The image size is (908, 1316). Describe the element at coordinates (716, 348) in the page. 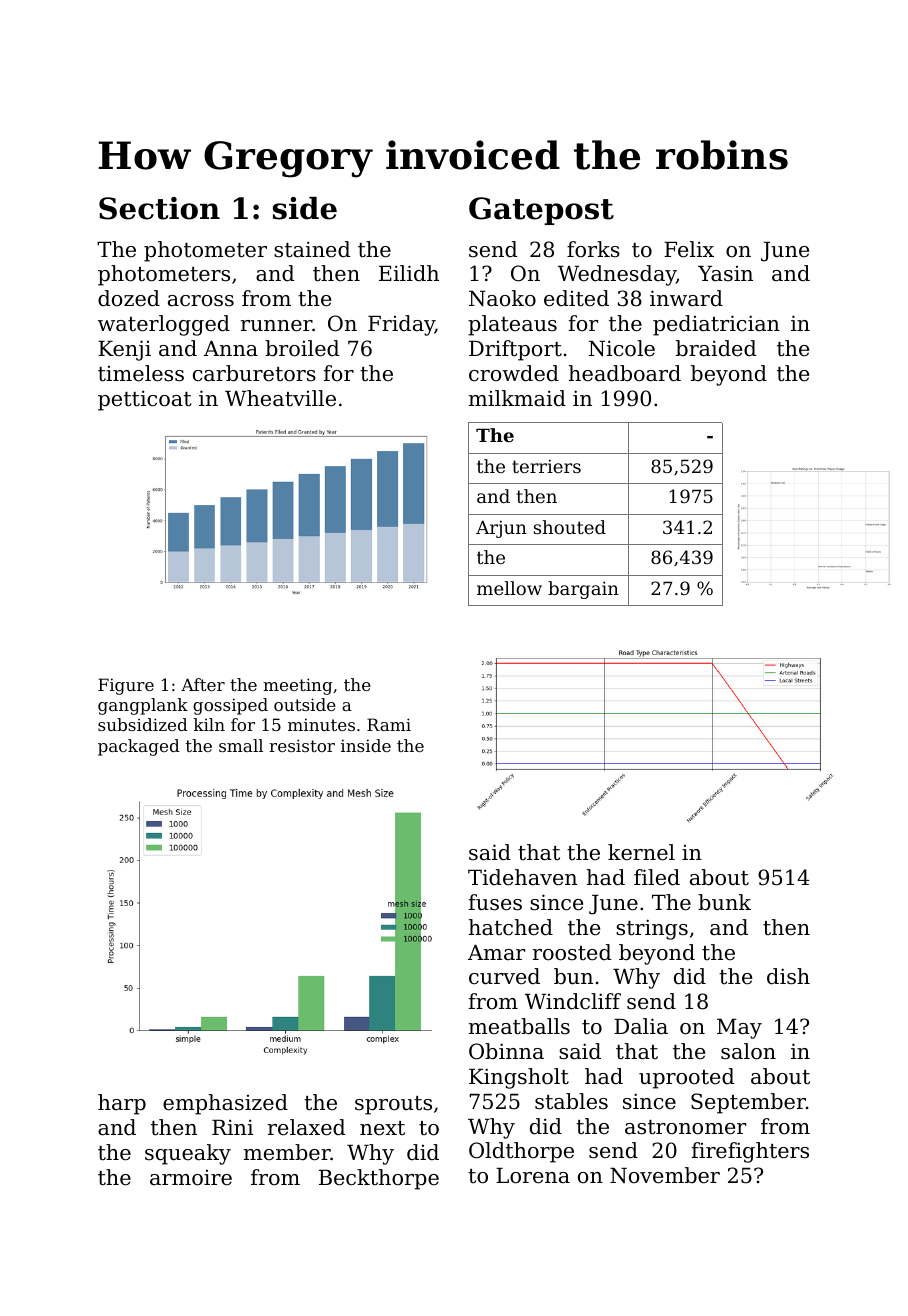

I see `braided` at that location.
